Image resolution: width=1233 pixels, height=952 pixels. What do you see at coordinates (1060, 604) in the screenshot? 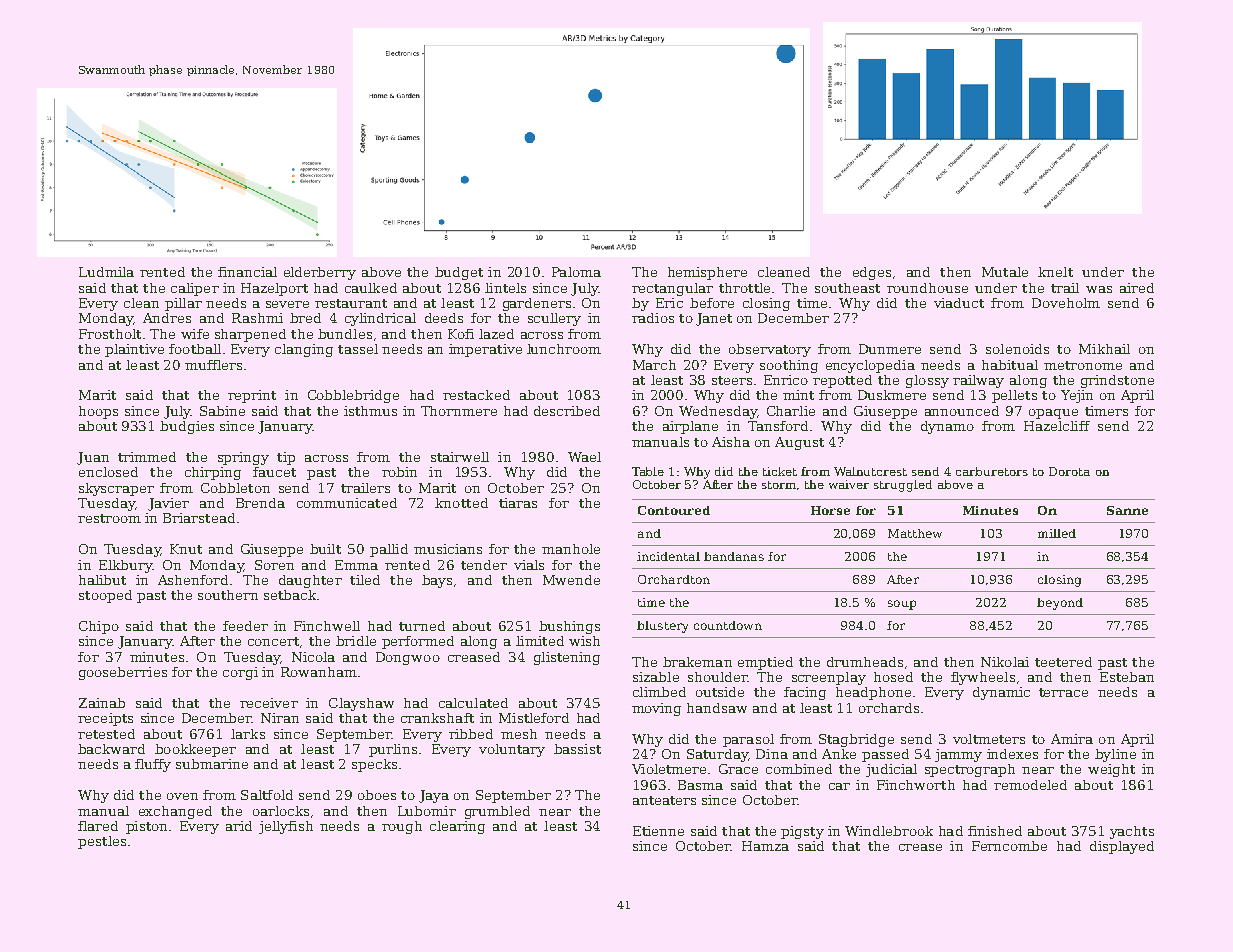
I see `beyond` at bounding box center [1060, 604].
